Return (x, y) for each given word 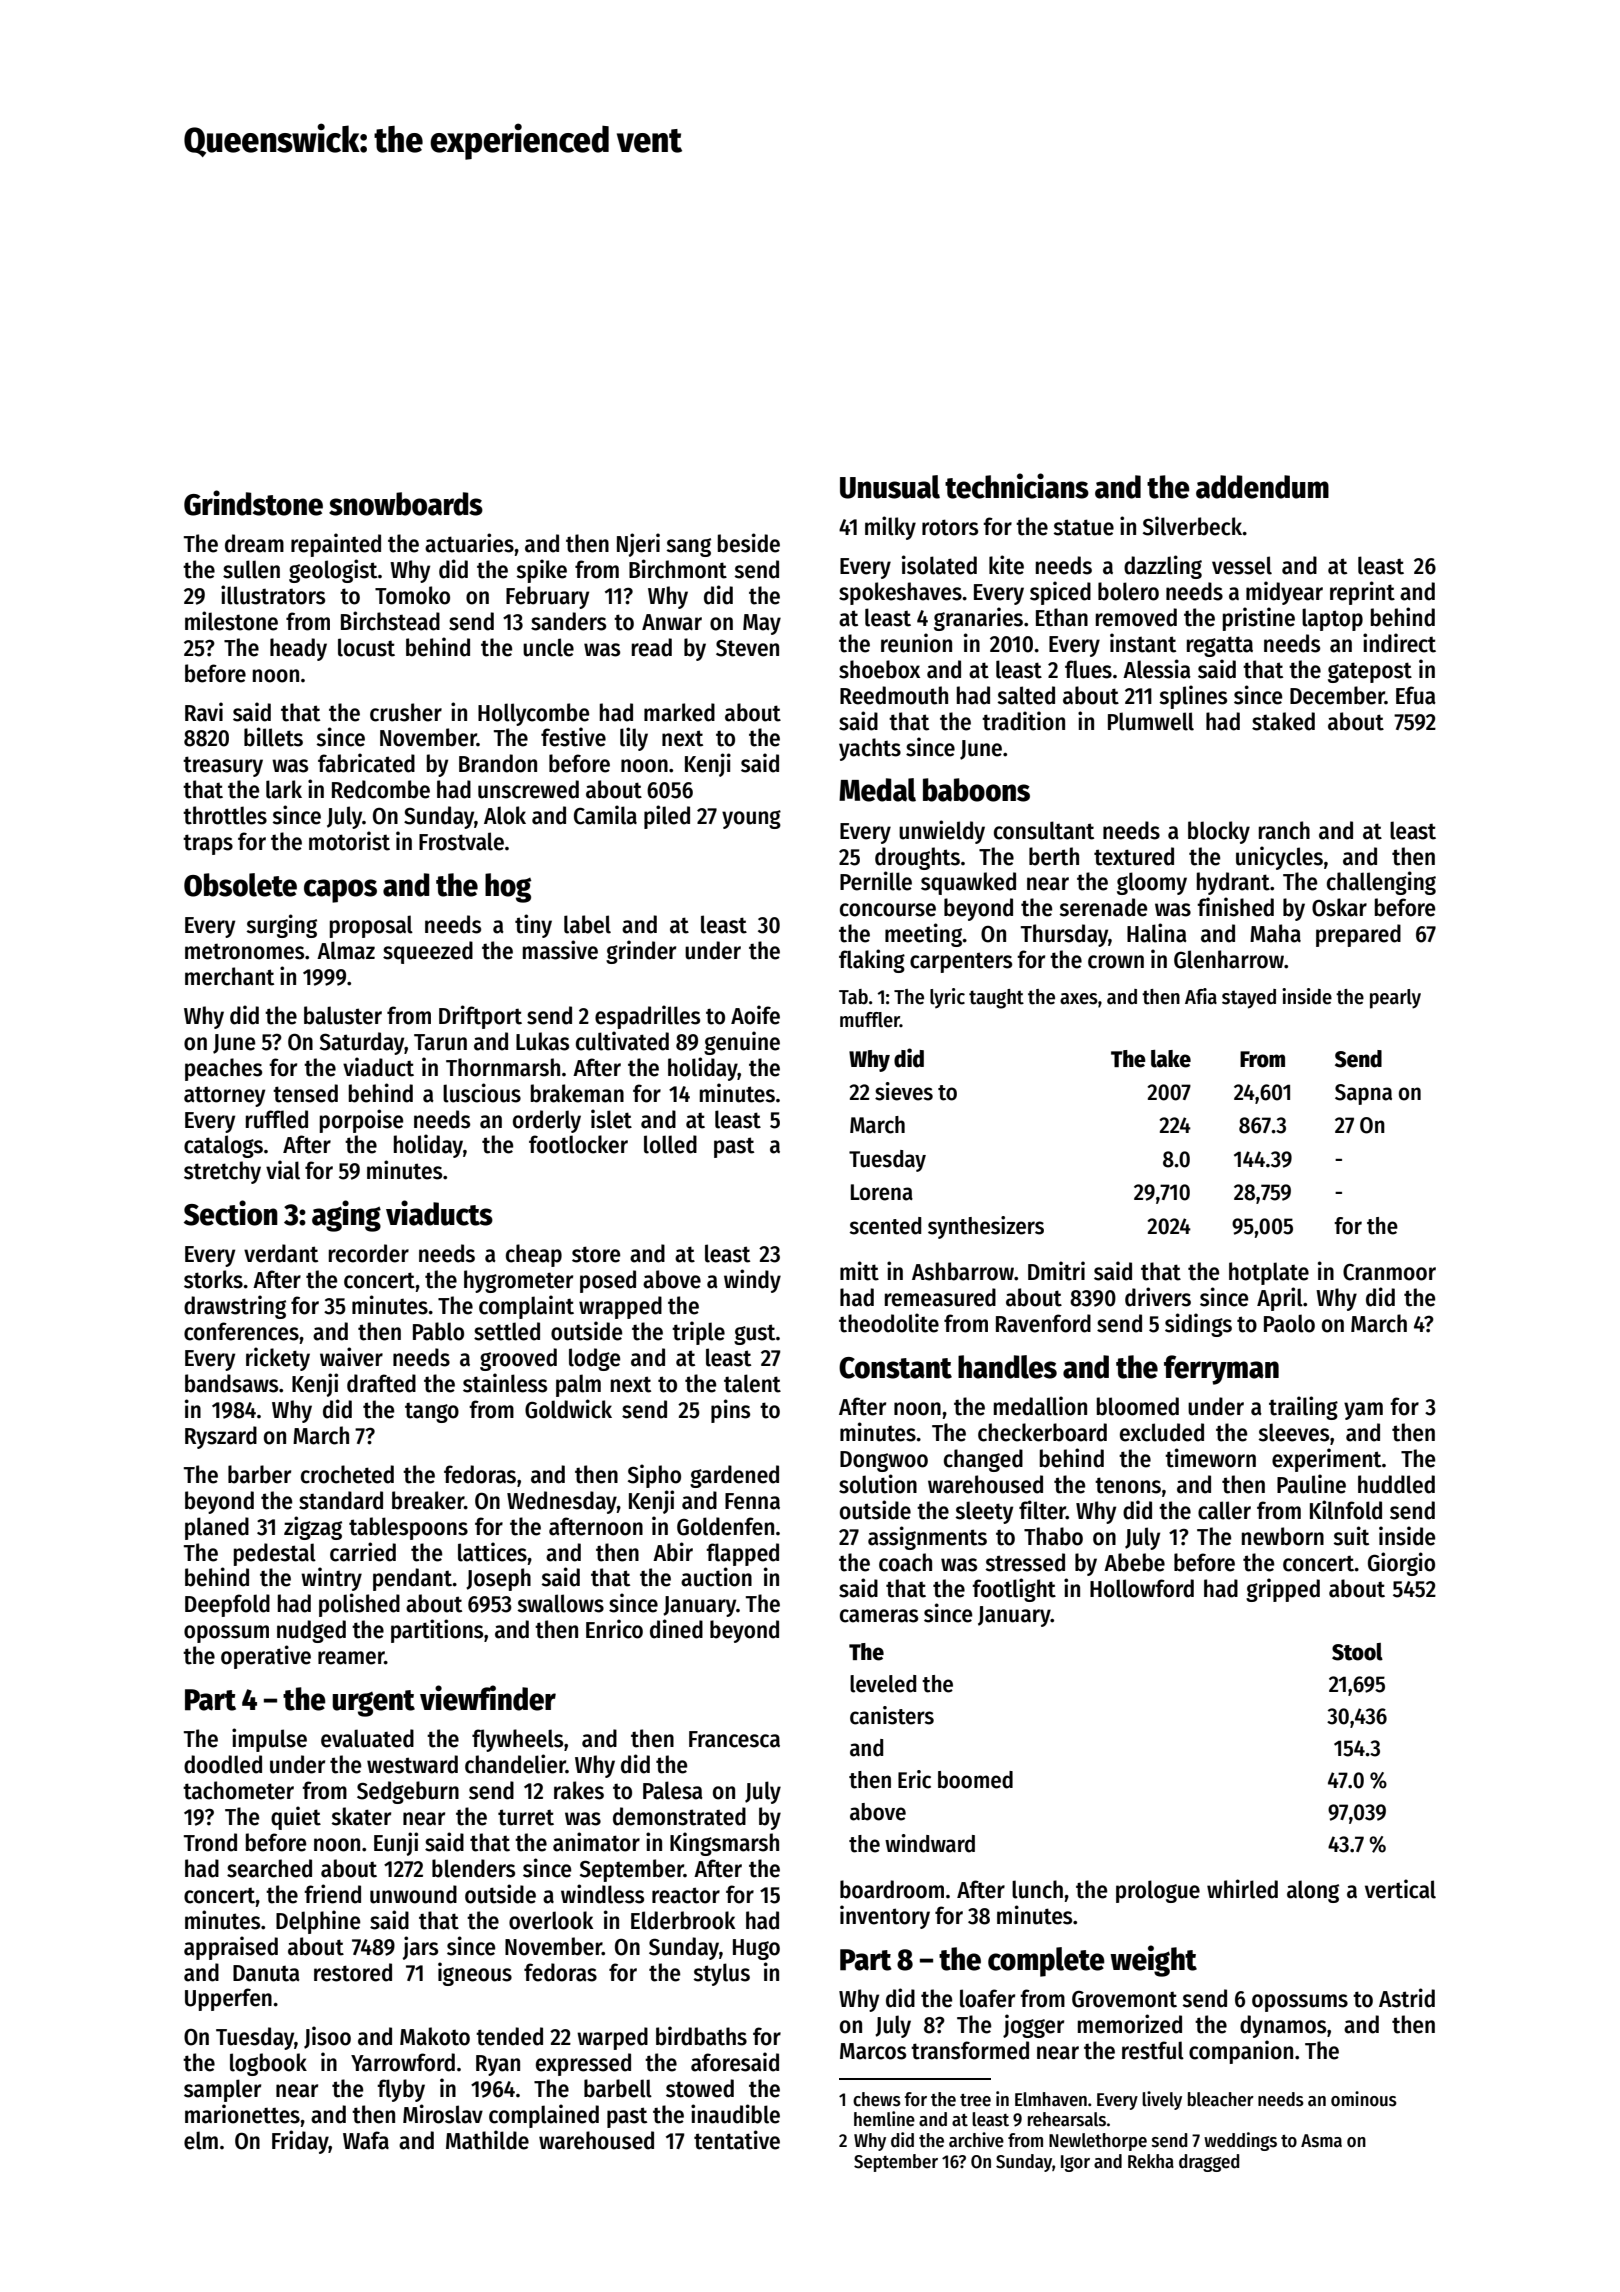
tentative (737, 2140)
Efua (1416, 695)
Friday (300, 2142)
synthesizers (986, 1227)
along (1313, 1891)
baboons (976, 790)
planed (217, 1528)
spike (541, 571)
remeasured (940, 1297)
